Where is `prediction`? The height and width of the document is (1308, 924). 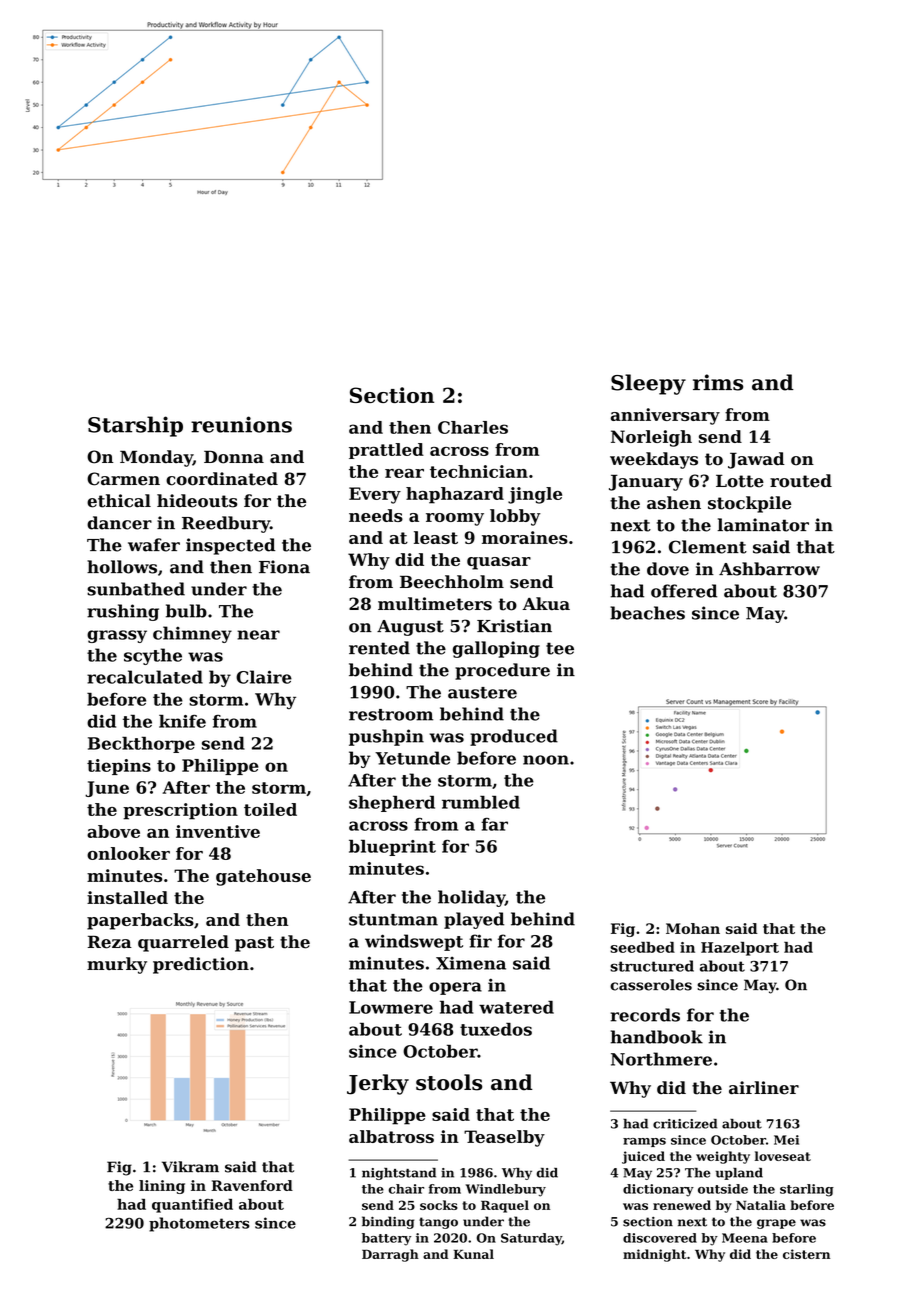
prediction is located at coordinates (201, 965).
